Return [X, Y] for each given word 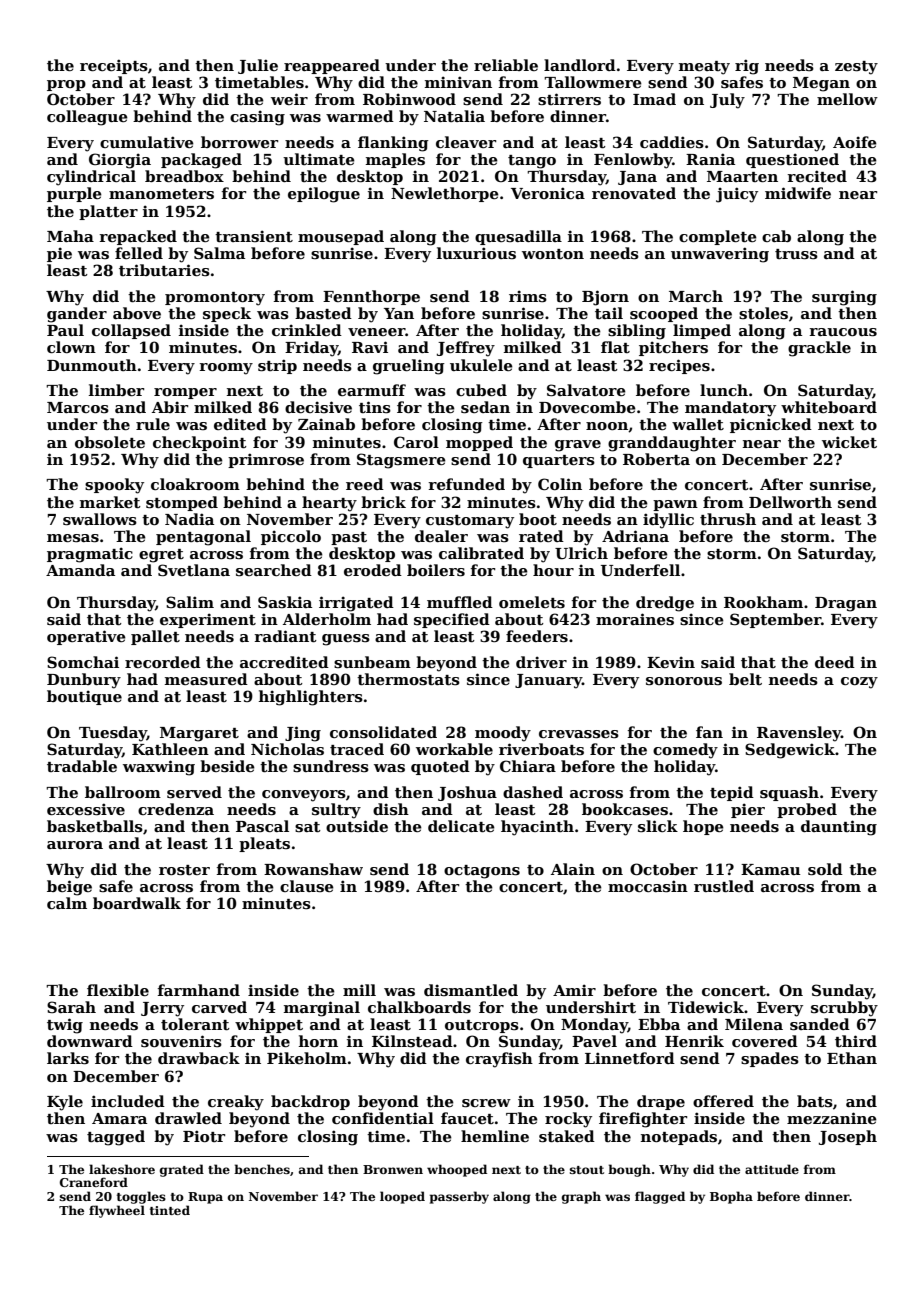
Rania [710, 159]
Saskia [285, 602]
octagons [482, 872]
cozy [859, 683]
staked [567, 1136]
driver [541, 662]
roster [184, 870]
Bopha [731, 1197]
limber [116, 390]
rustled [724, 886]
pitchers [673, 348]
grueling [409, 367]
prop [66, 85]
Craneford [94, 1182]
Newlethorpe [445, 194]
